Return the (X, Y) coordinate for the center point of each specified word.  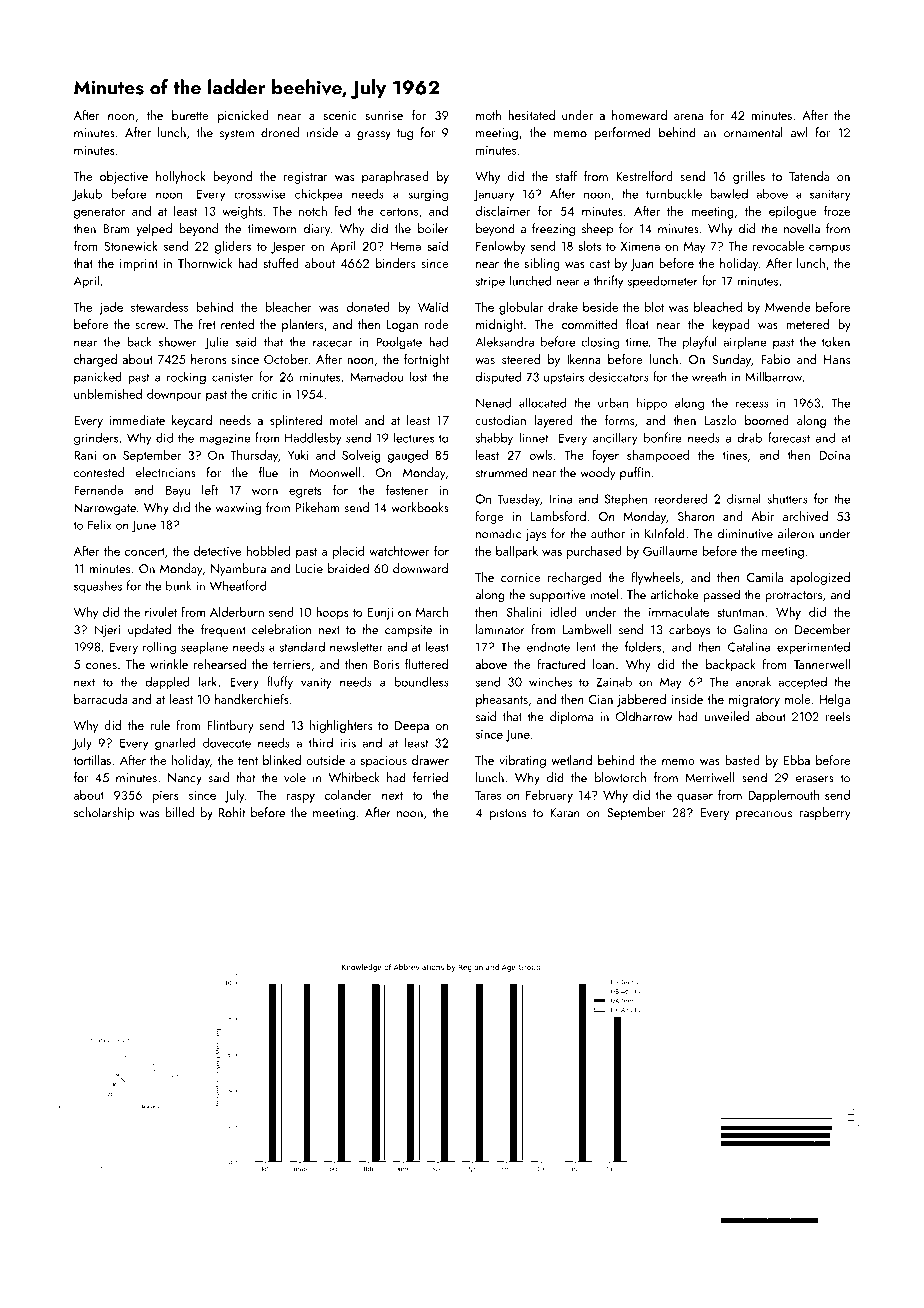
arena (688, 117)
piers (166, 797)
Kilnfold (665, 533)
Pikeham (317, 507)
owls (540, 455)
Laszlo (720, 420)
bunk (178, 585)
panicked (98, 377)
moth (488, 115)
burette (190, 115)
